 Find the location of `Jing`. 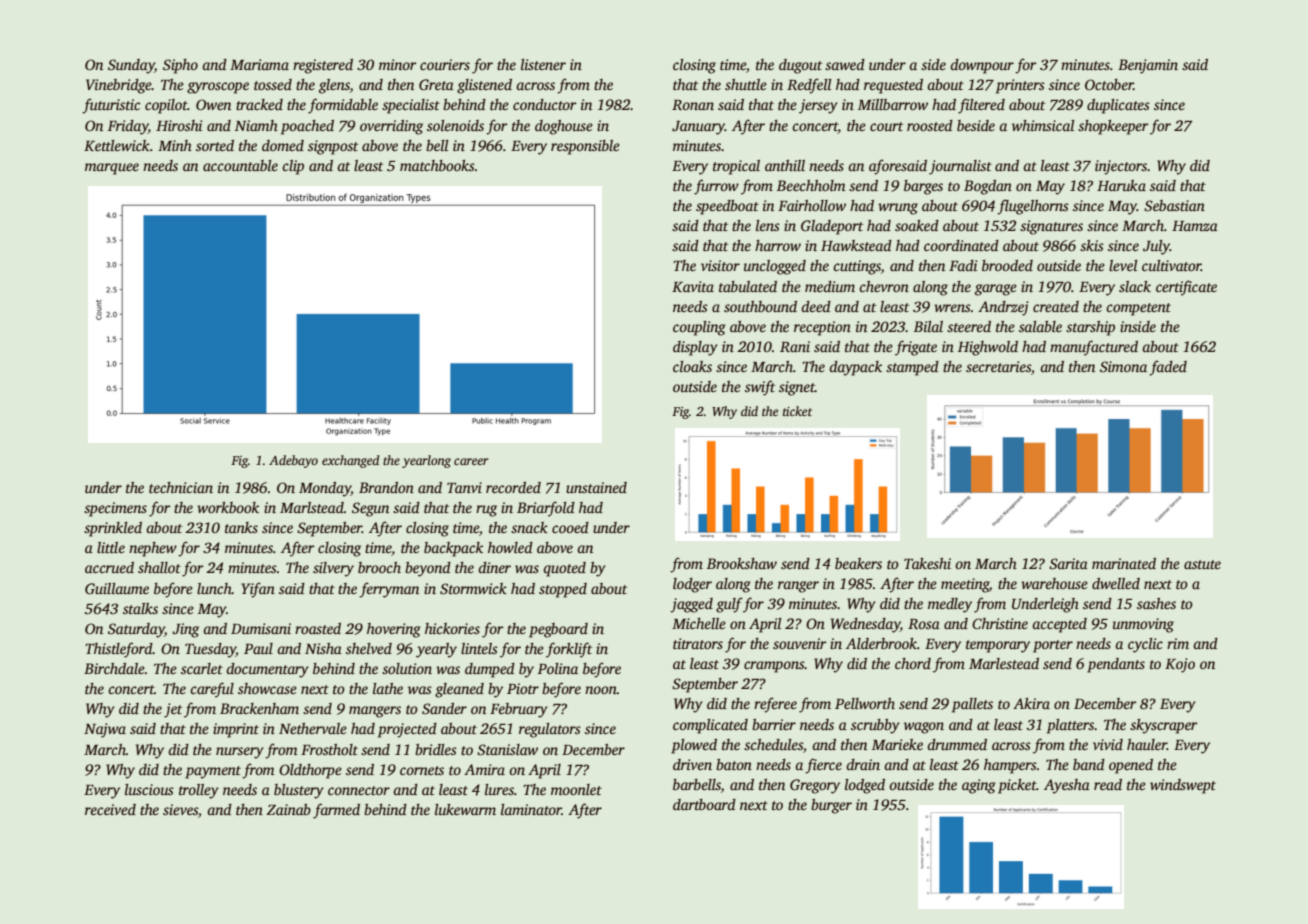

Jing is located at coordinates (185, 630).
